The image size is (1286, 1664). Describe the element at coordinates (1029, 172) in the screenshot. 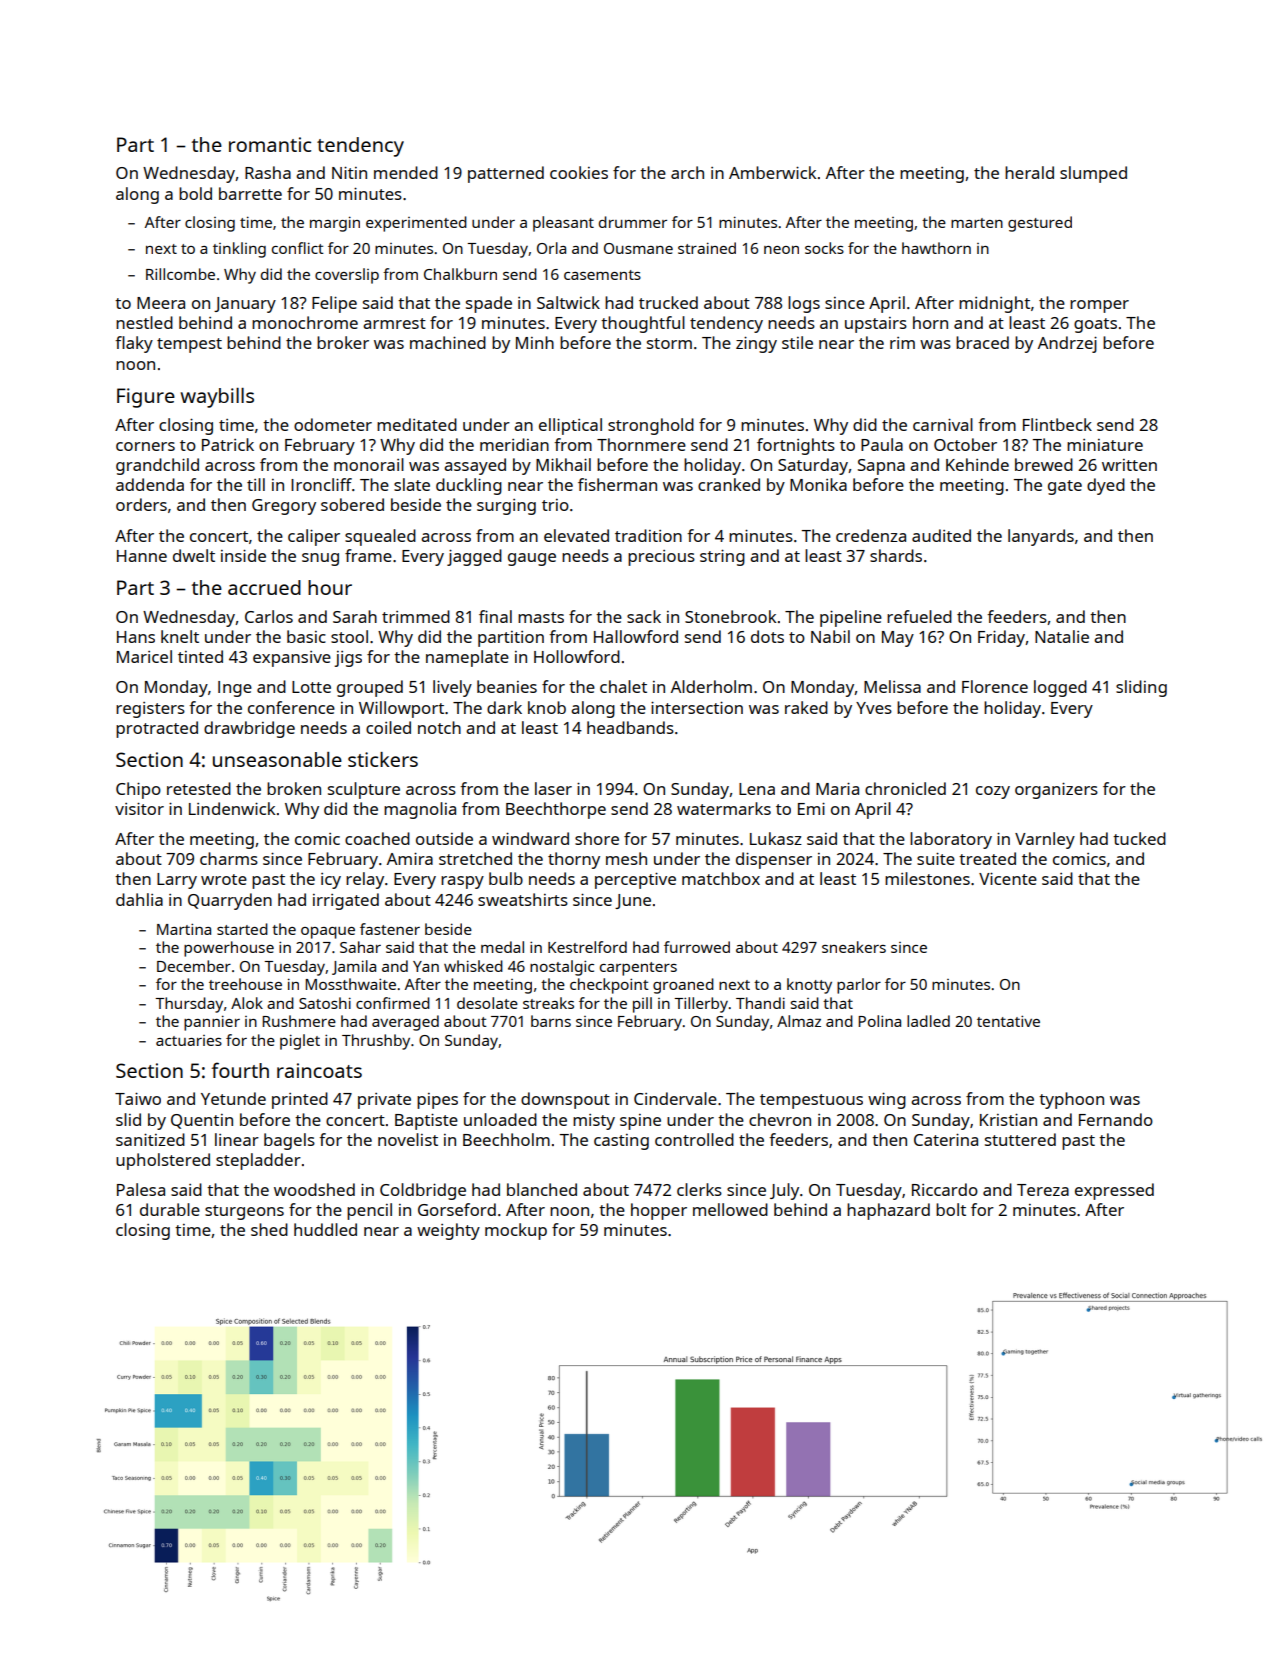

I see `herald` at that location.
